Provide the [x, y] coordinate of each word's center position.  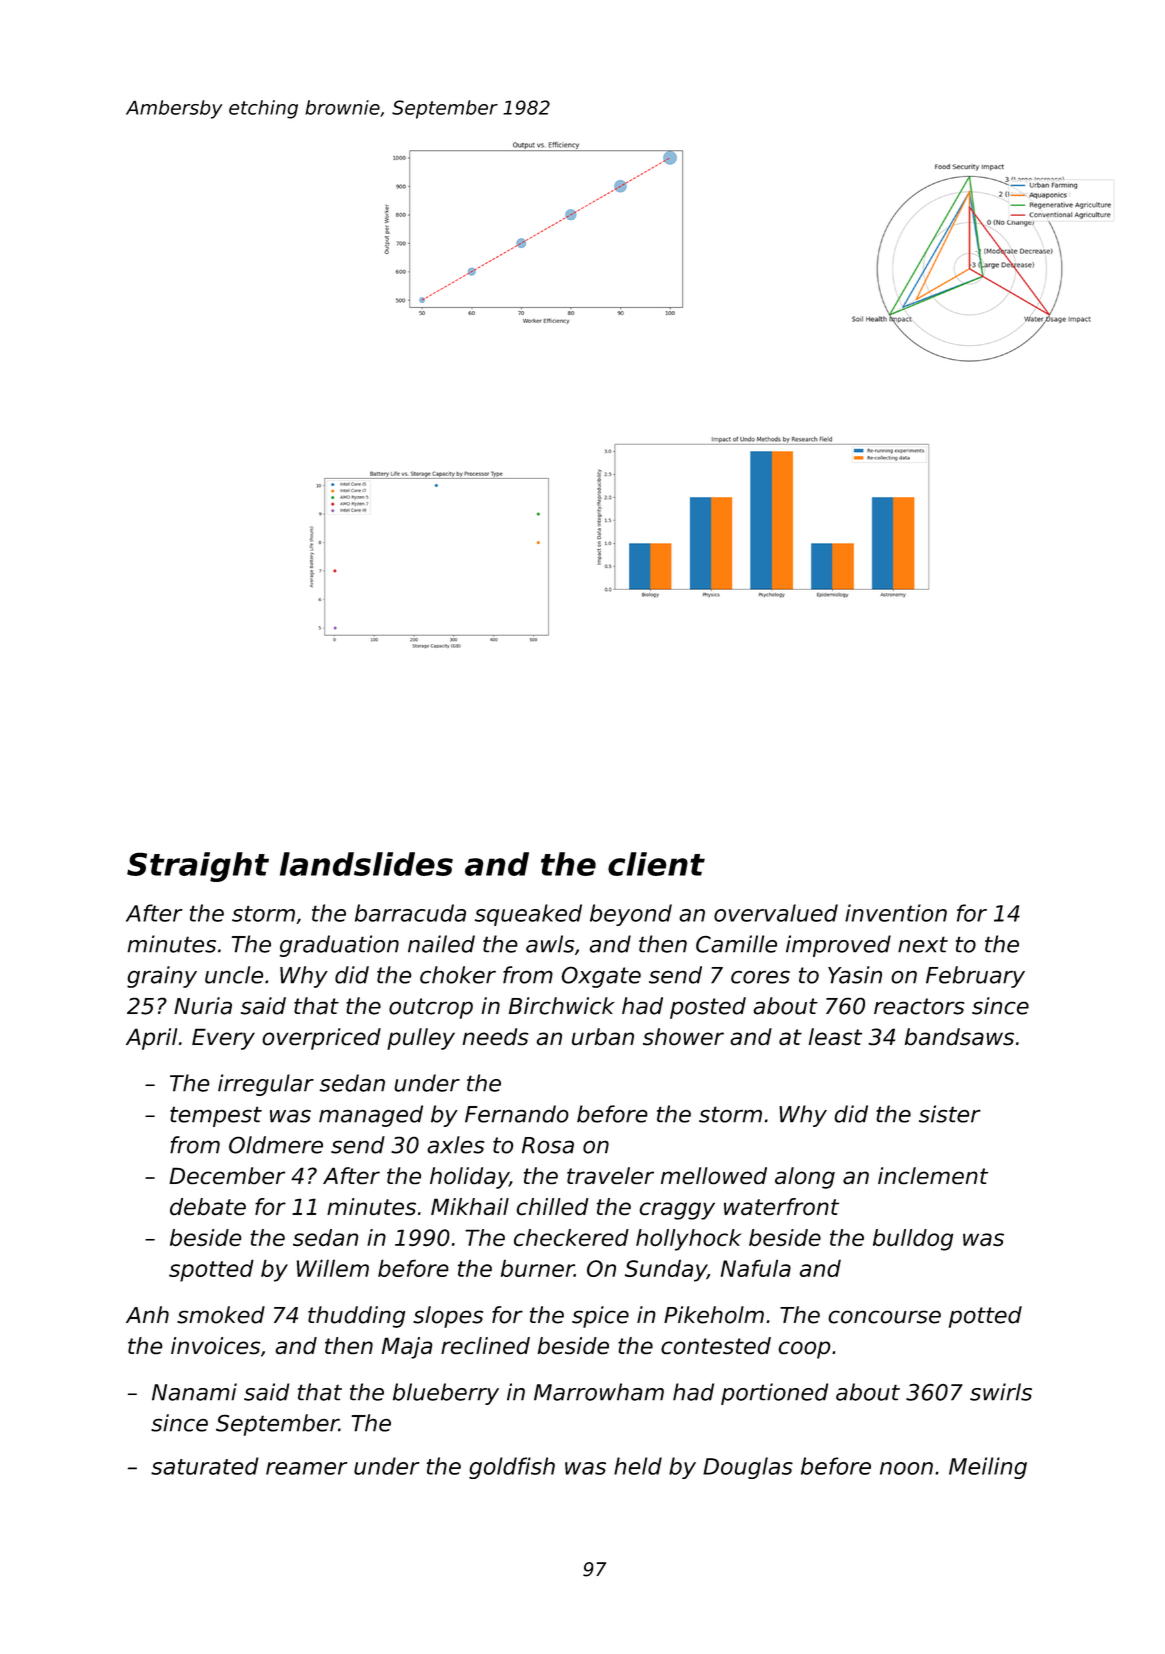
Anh [147, 1314]
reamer [306, 1468]
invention [896, 913]
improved [838, 946]
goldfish [512, 1468]
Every [223, 1039]
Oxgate [601, 977]
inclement [933, 1175]
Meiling [988, 1468]
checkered [571, 1237]
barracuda [410, 913]
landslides [366, 864]
